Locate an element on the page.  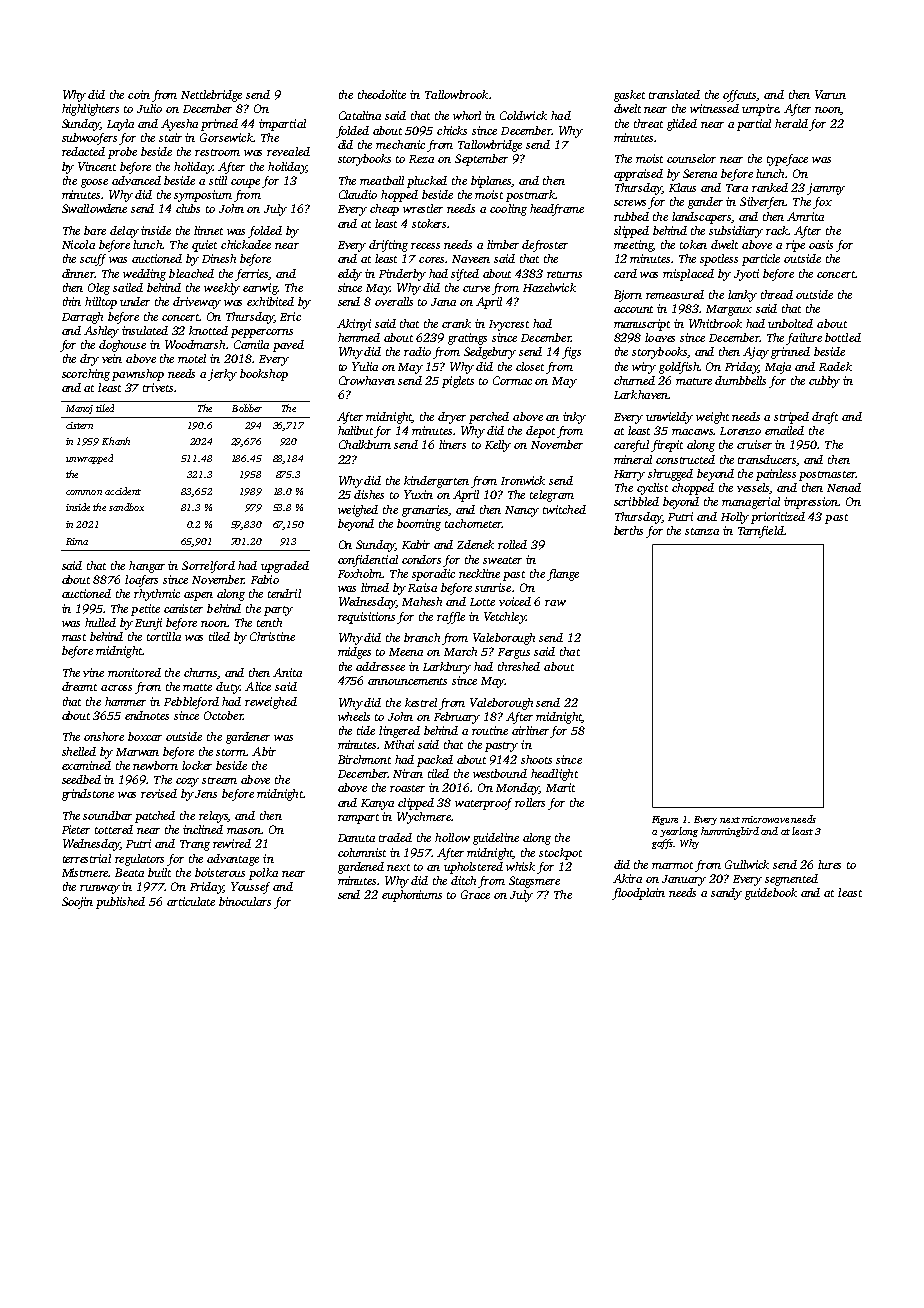
Tallowbrook is located at coordinates (456, 94).
